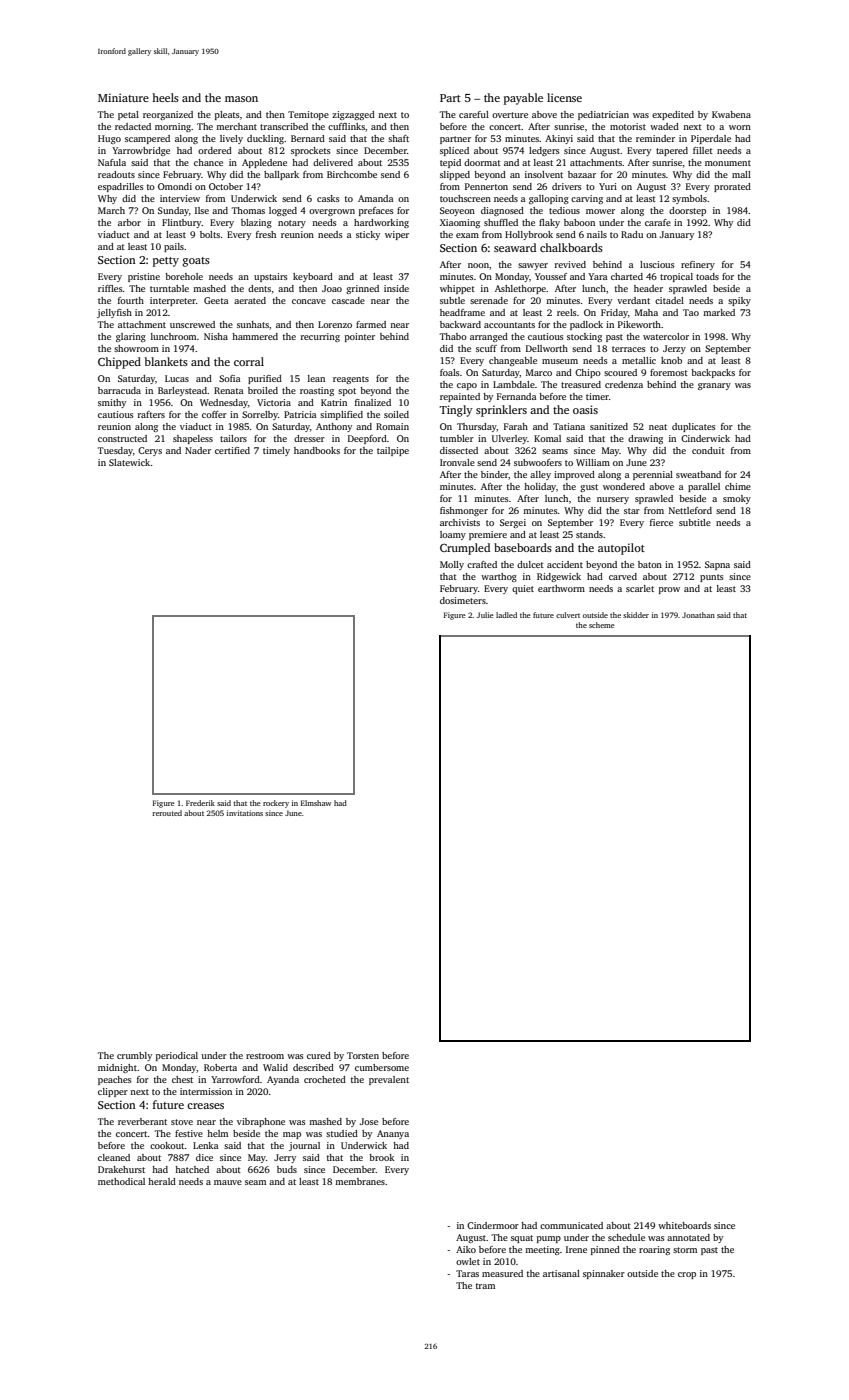 The image size is (849, 1400). What do you see at coordinates (316, 803) in the image?
I see `Elmshaw` at bounding box center [316, 803].
